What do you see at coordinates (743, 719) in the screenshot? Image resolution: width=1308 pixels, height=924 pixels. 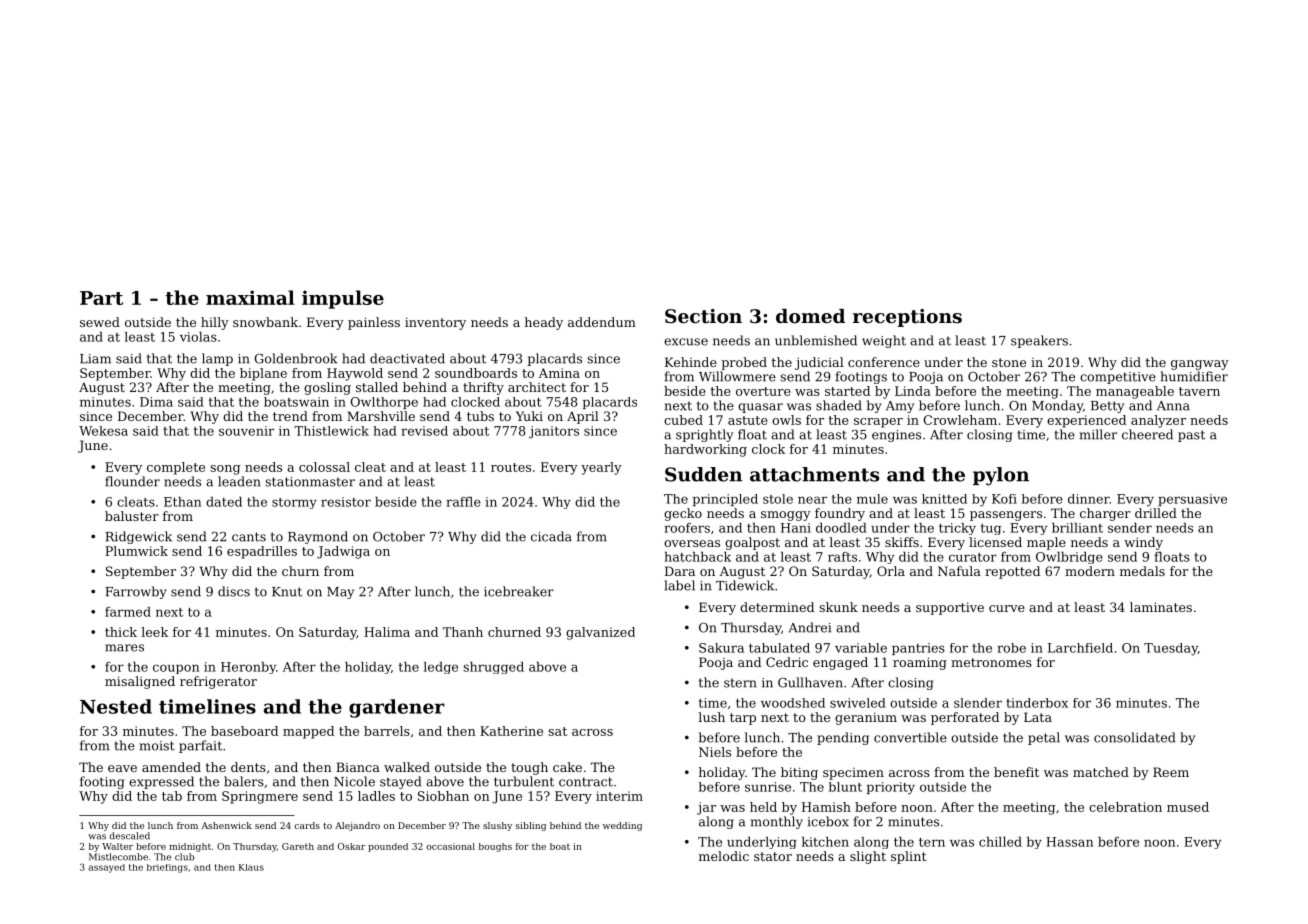 I see `tarp` at bounding box center [743, 719].
